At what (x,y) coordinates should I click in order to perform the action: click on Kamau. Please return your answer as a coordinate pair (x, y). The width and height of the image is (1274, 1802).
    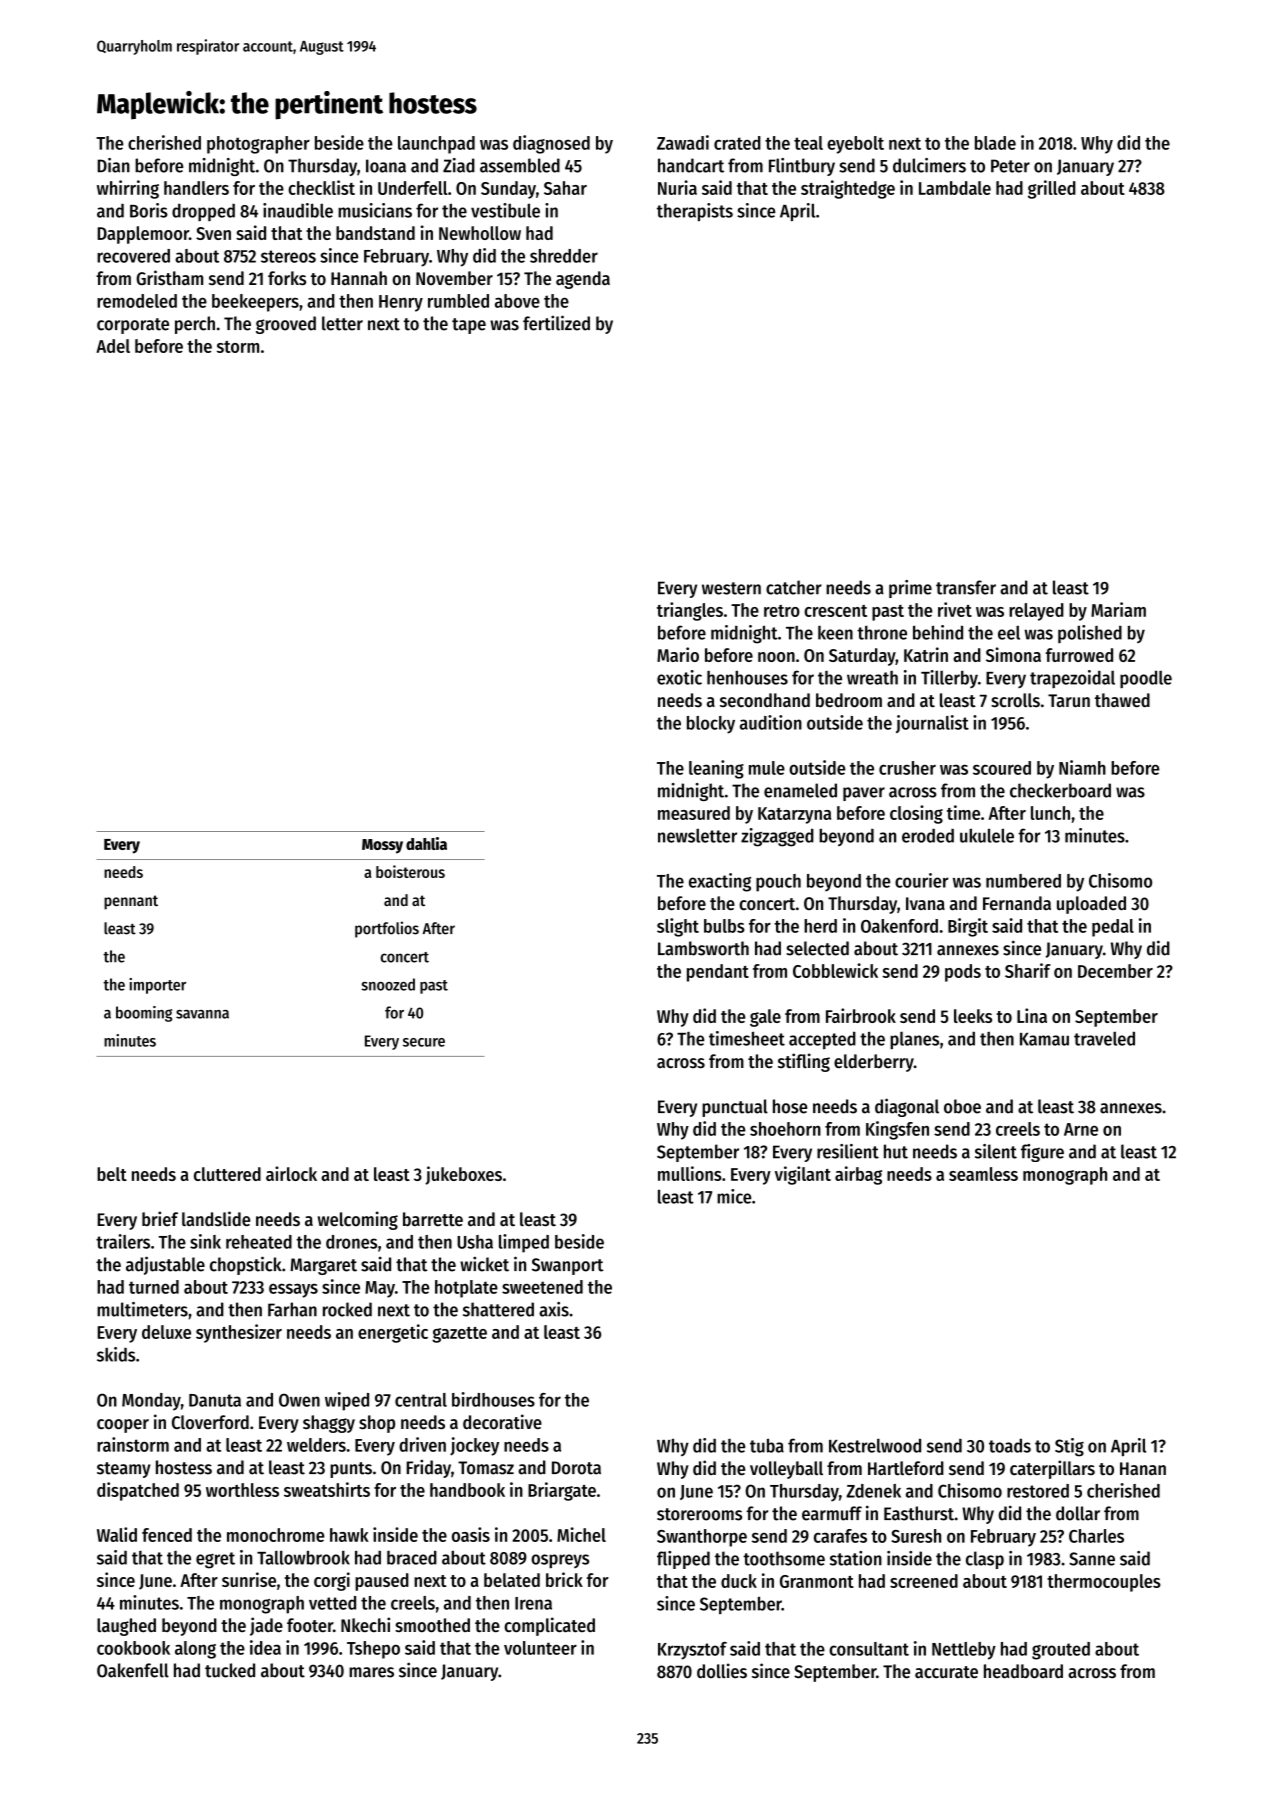
    Looking at the image, I should click on (1044, 1039).
